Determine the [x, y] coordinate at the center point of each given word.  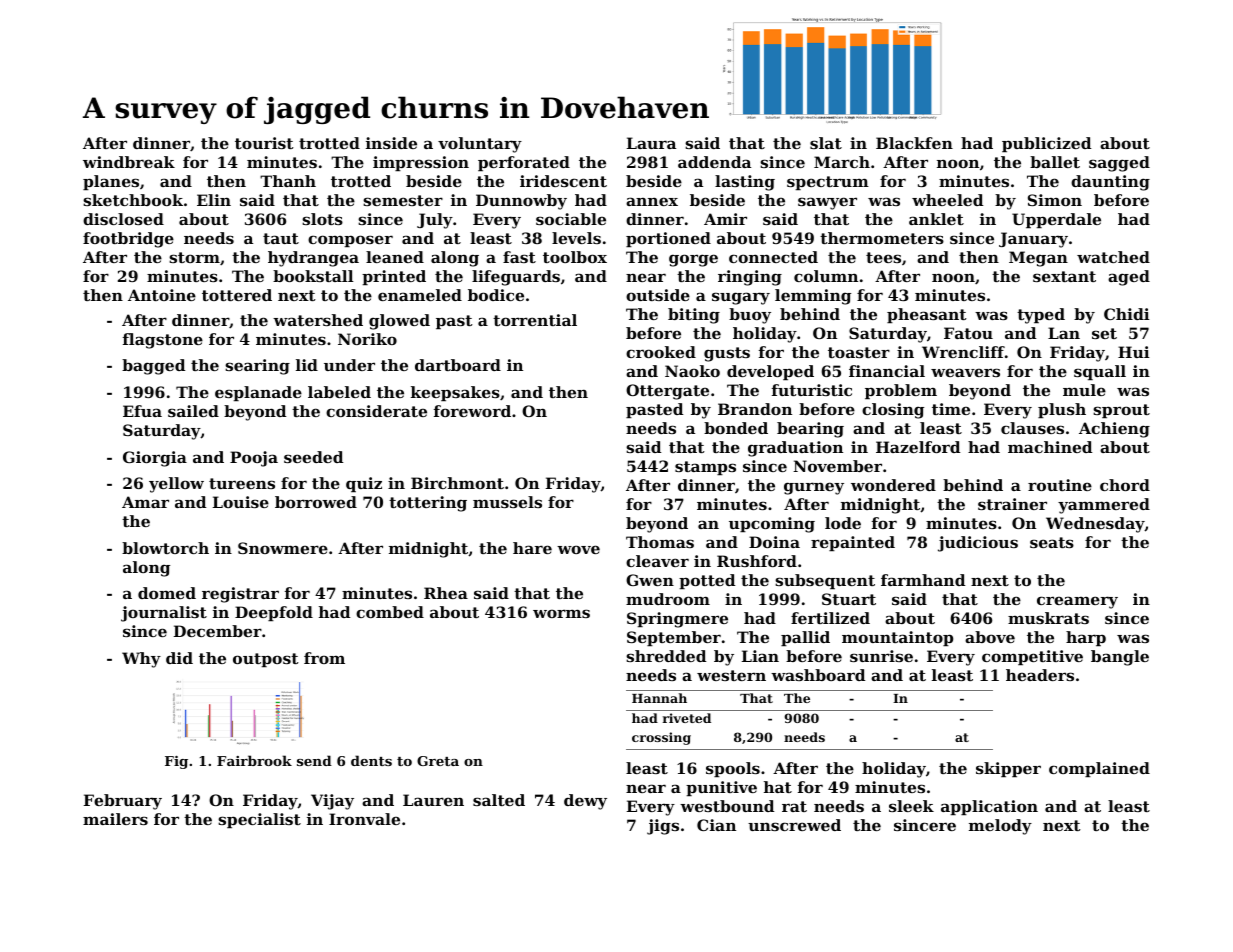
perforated [524, 163]
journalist [164, 614]
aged [1129, 278]
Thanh [288, 181]
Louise [241, 502]
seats [1052, 542]
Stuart [849, 599]
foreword [472, 411]
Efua [142, 411]
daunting [1110, 183]
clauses [1032, 428]
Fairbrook [254, 760]
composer [350, 241]
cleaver [657, 561]
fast [519, 257]
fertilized [830, 618]
